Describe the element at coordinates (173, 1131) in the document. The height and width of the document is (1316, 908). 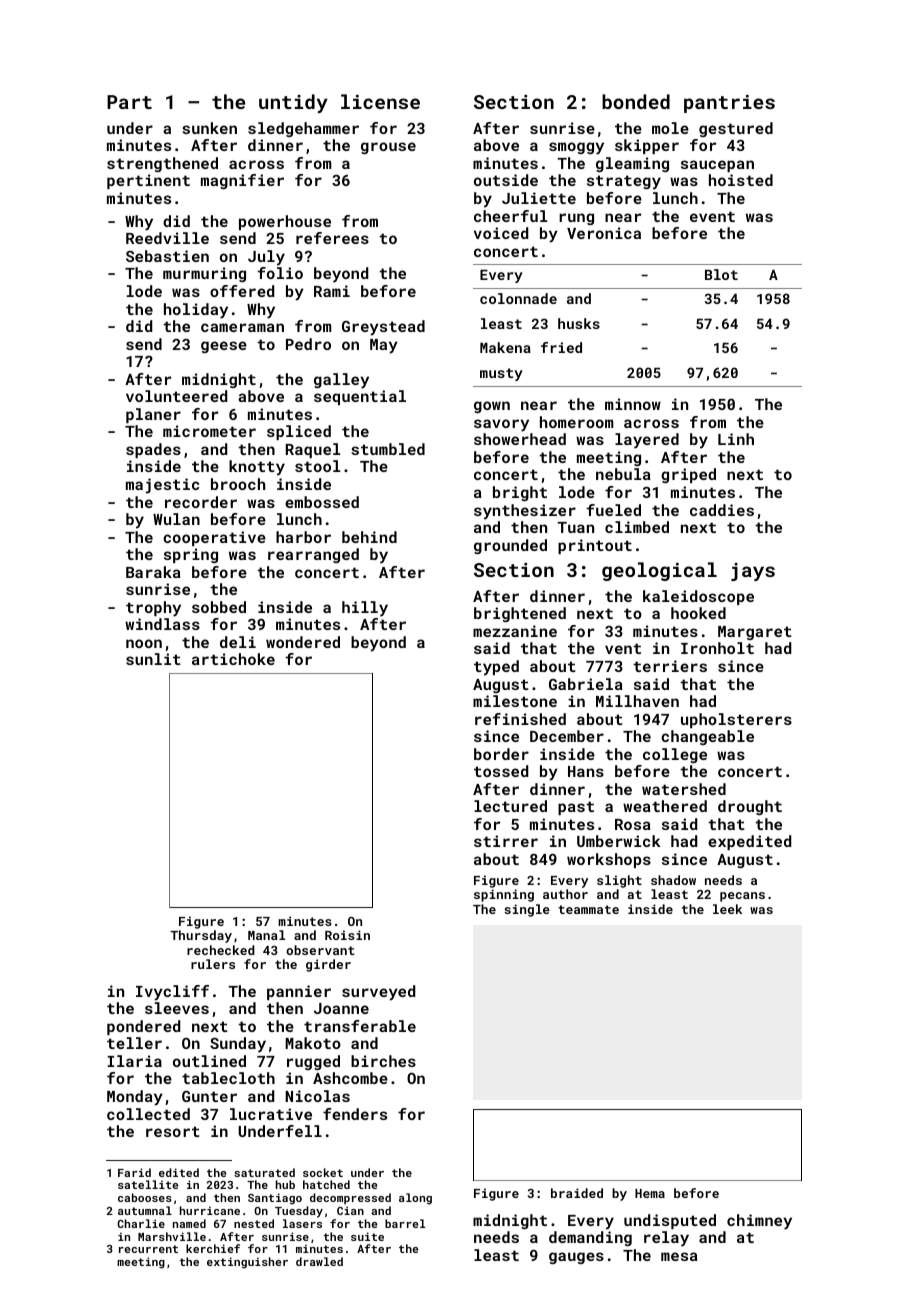
I see `resort` at that location.
